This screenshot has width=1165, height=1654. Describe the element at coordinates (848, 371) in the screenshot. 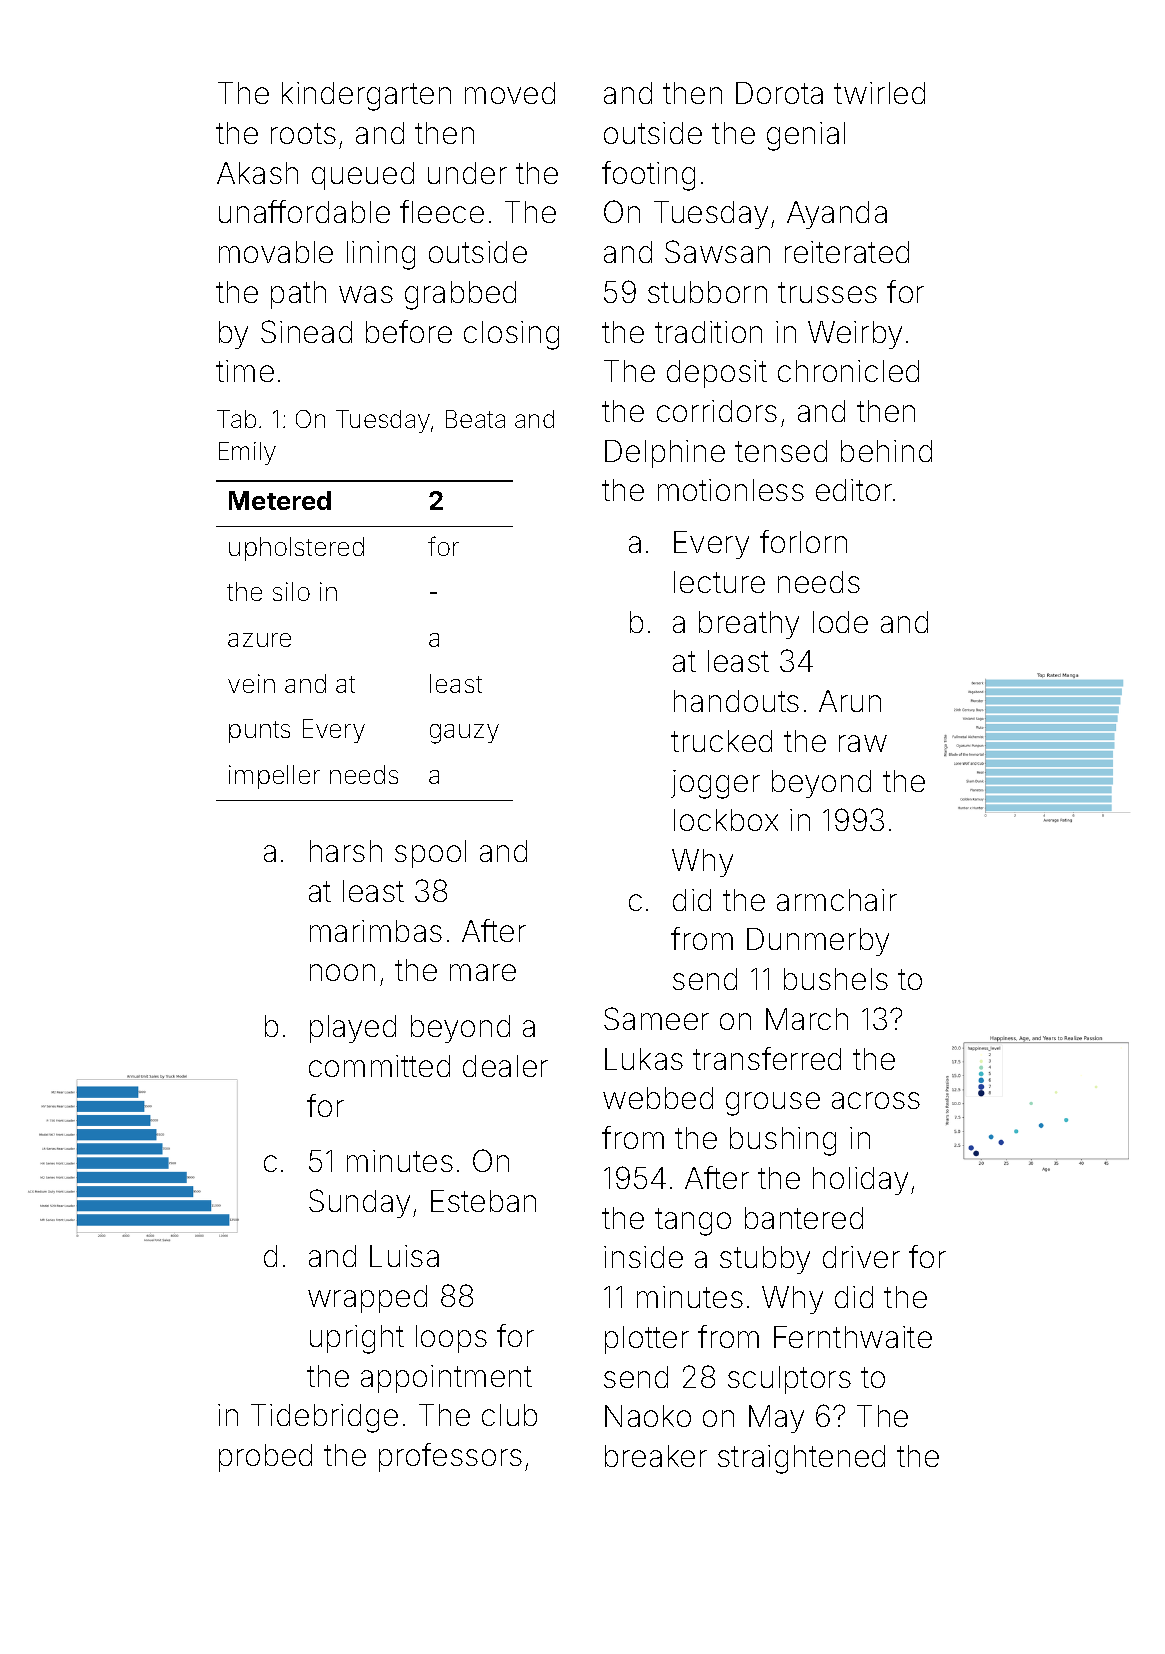

I see `chronicled` at that location.
